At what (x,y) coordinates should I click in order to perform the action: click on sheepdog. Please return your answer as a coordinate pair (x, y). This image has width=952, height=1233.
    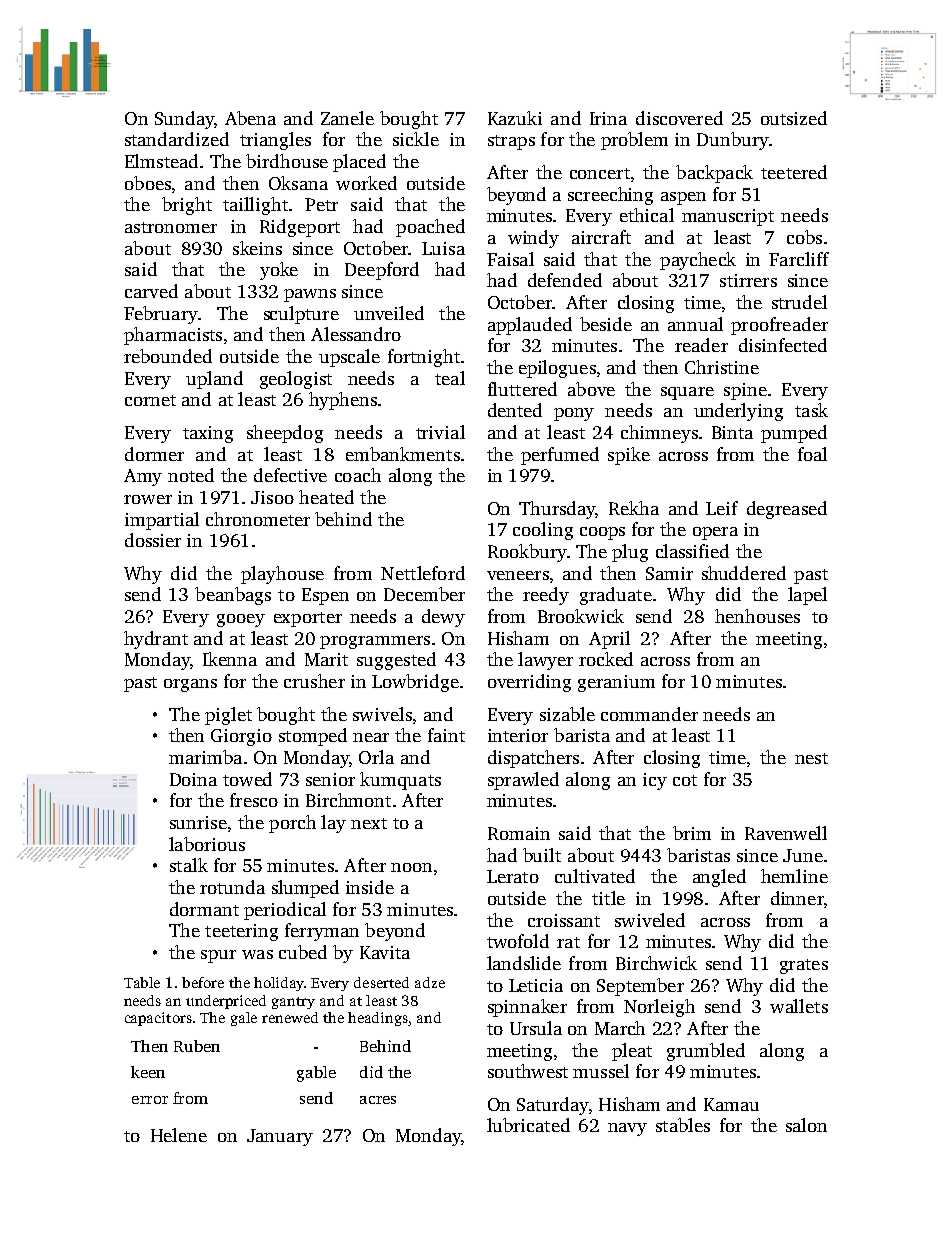
    Looking at the image, I should click on (285, 434).
